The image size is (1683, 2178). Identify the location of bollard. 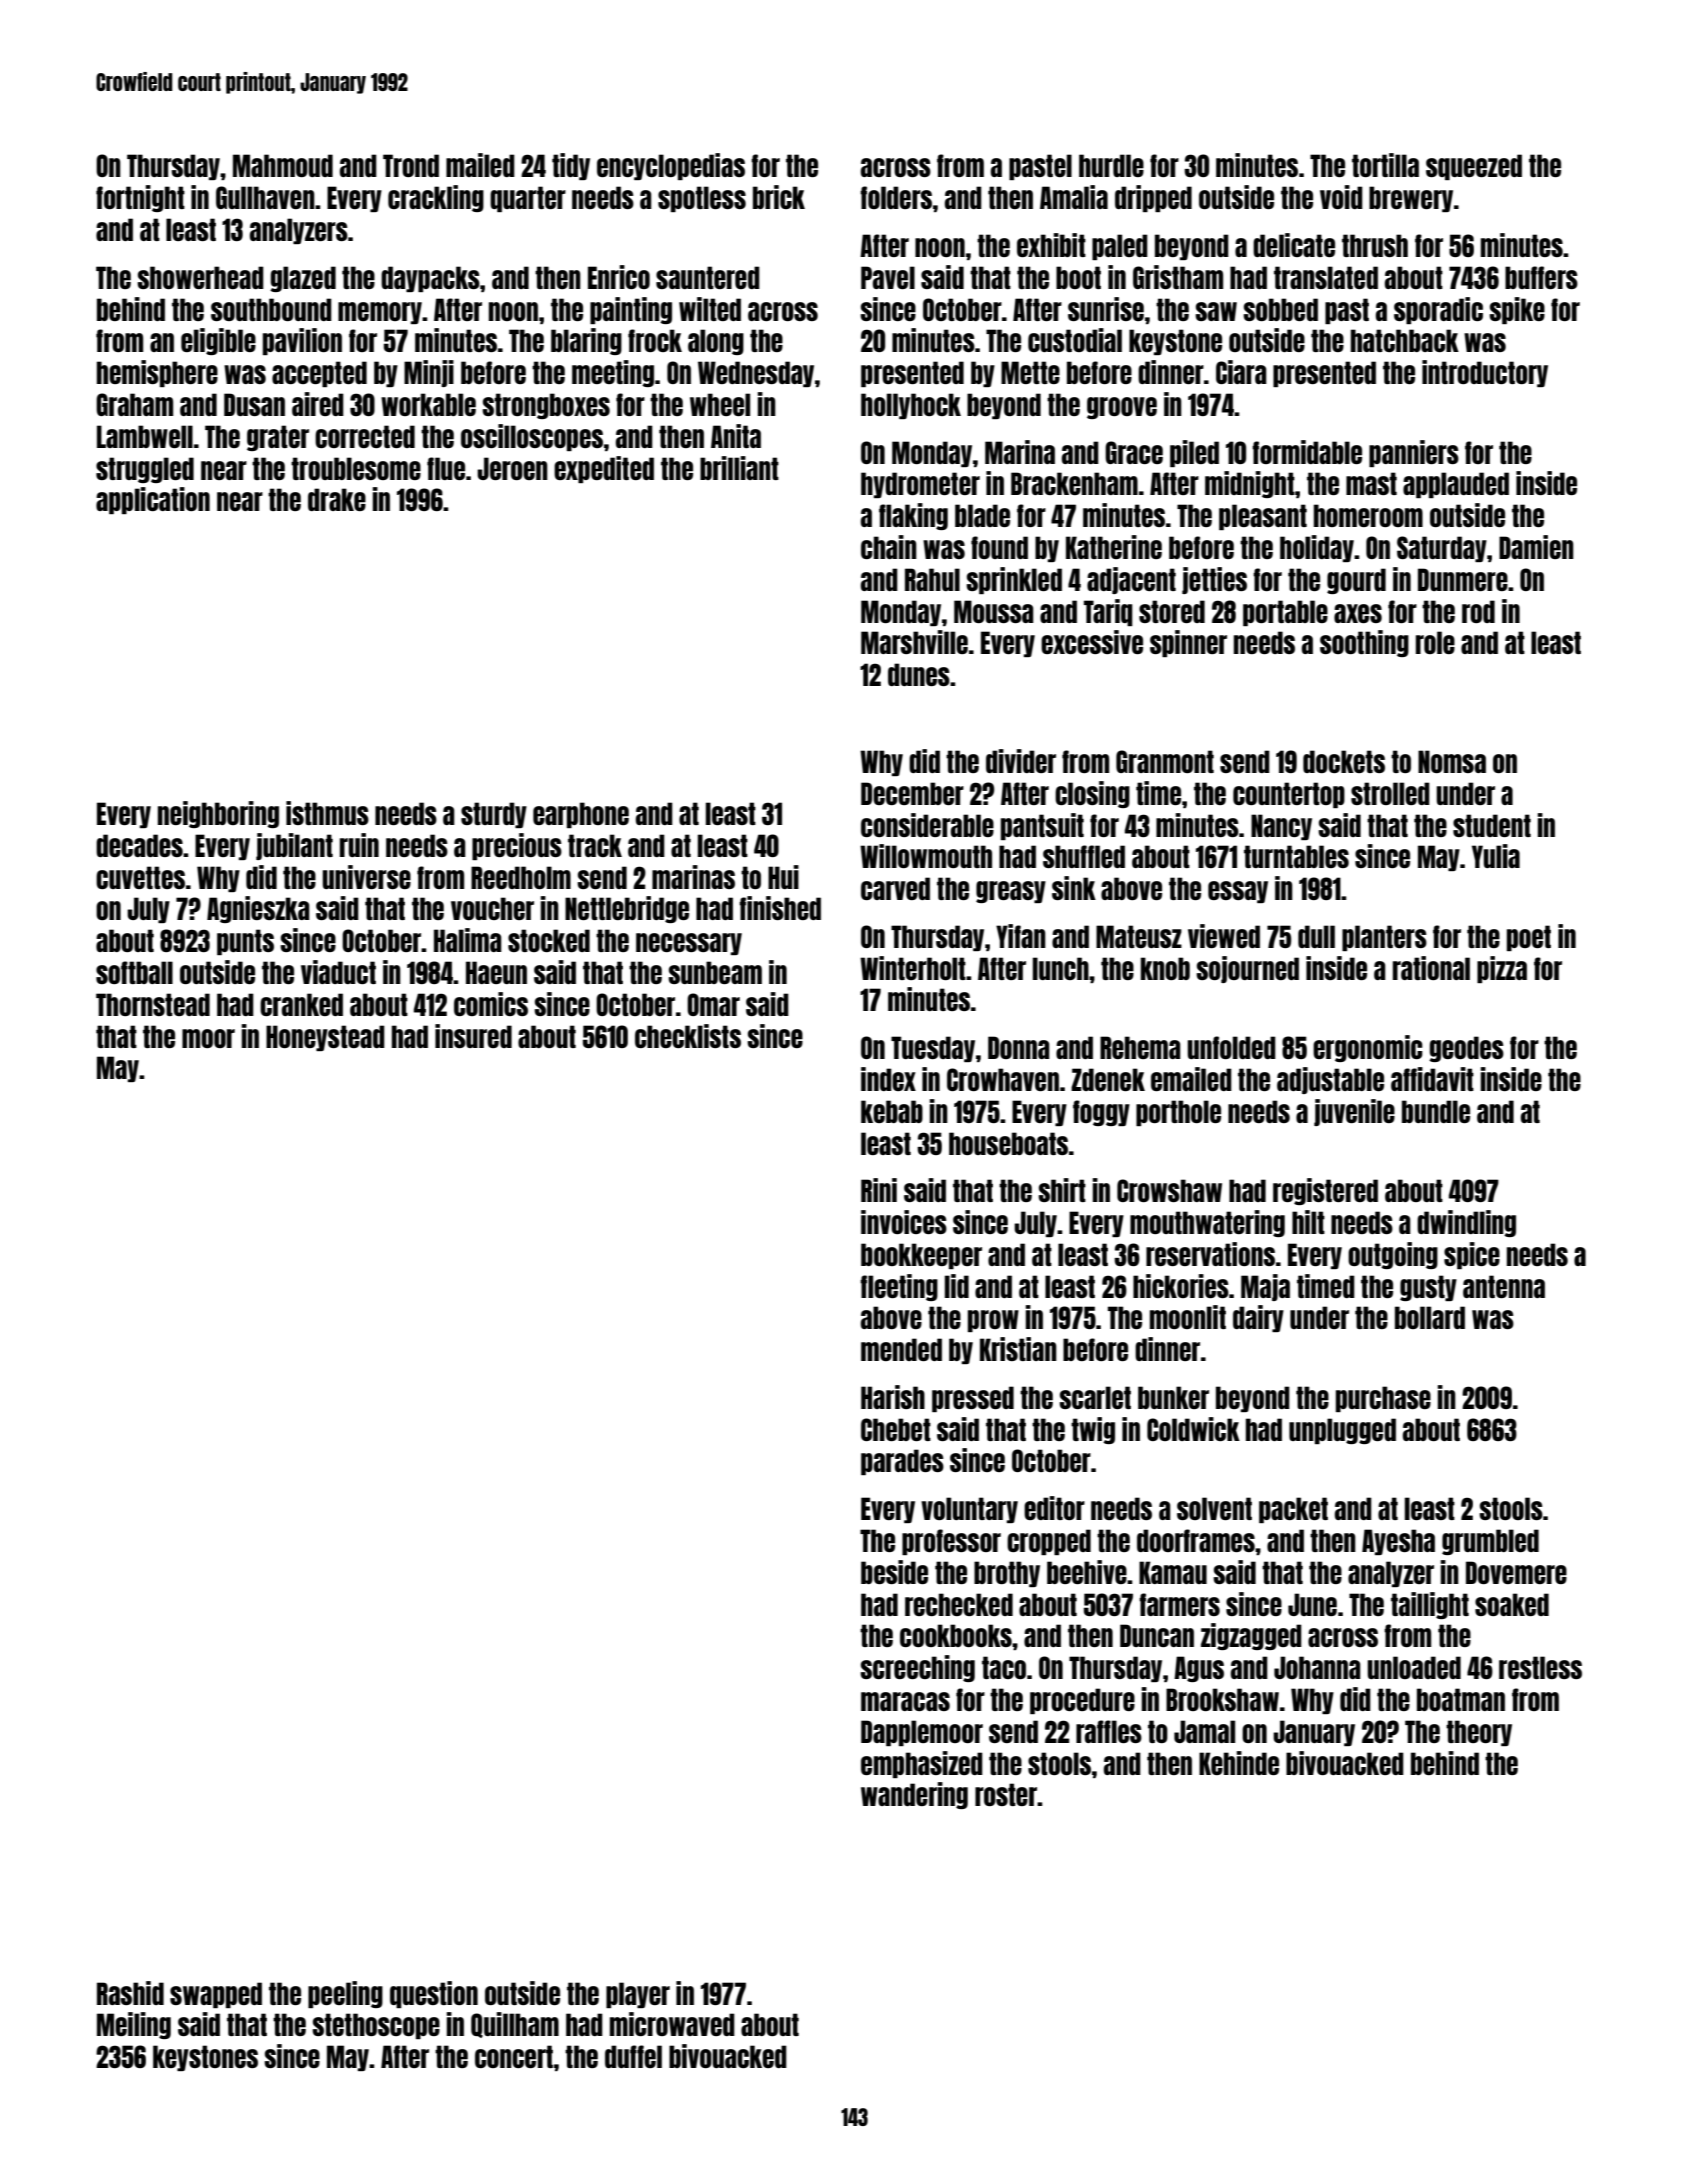
(1430, 1317).
